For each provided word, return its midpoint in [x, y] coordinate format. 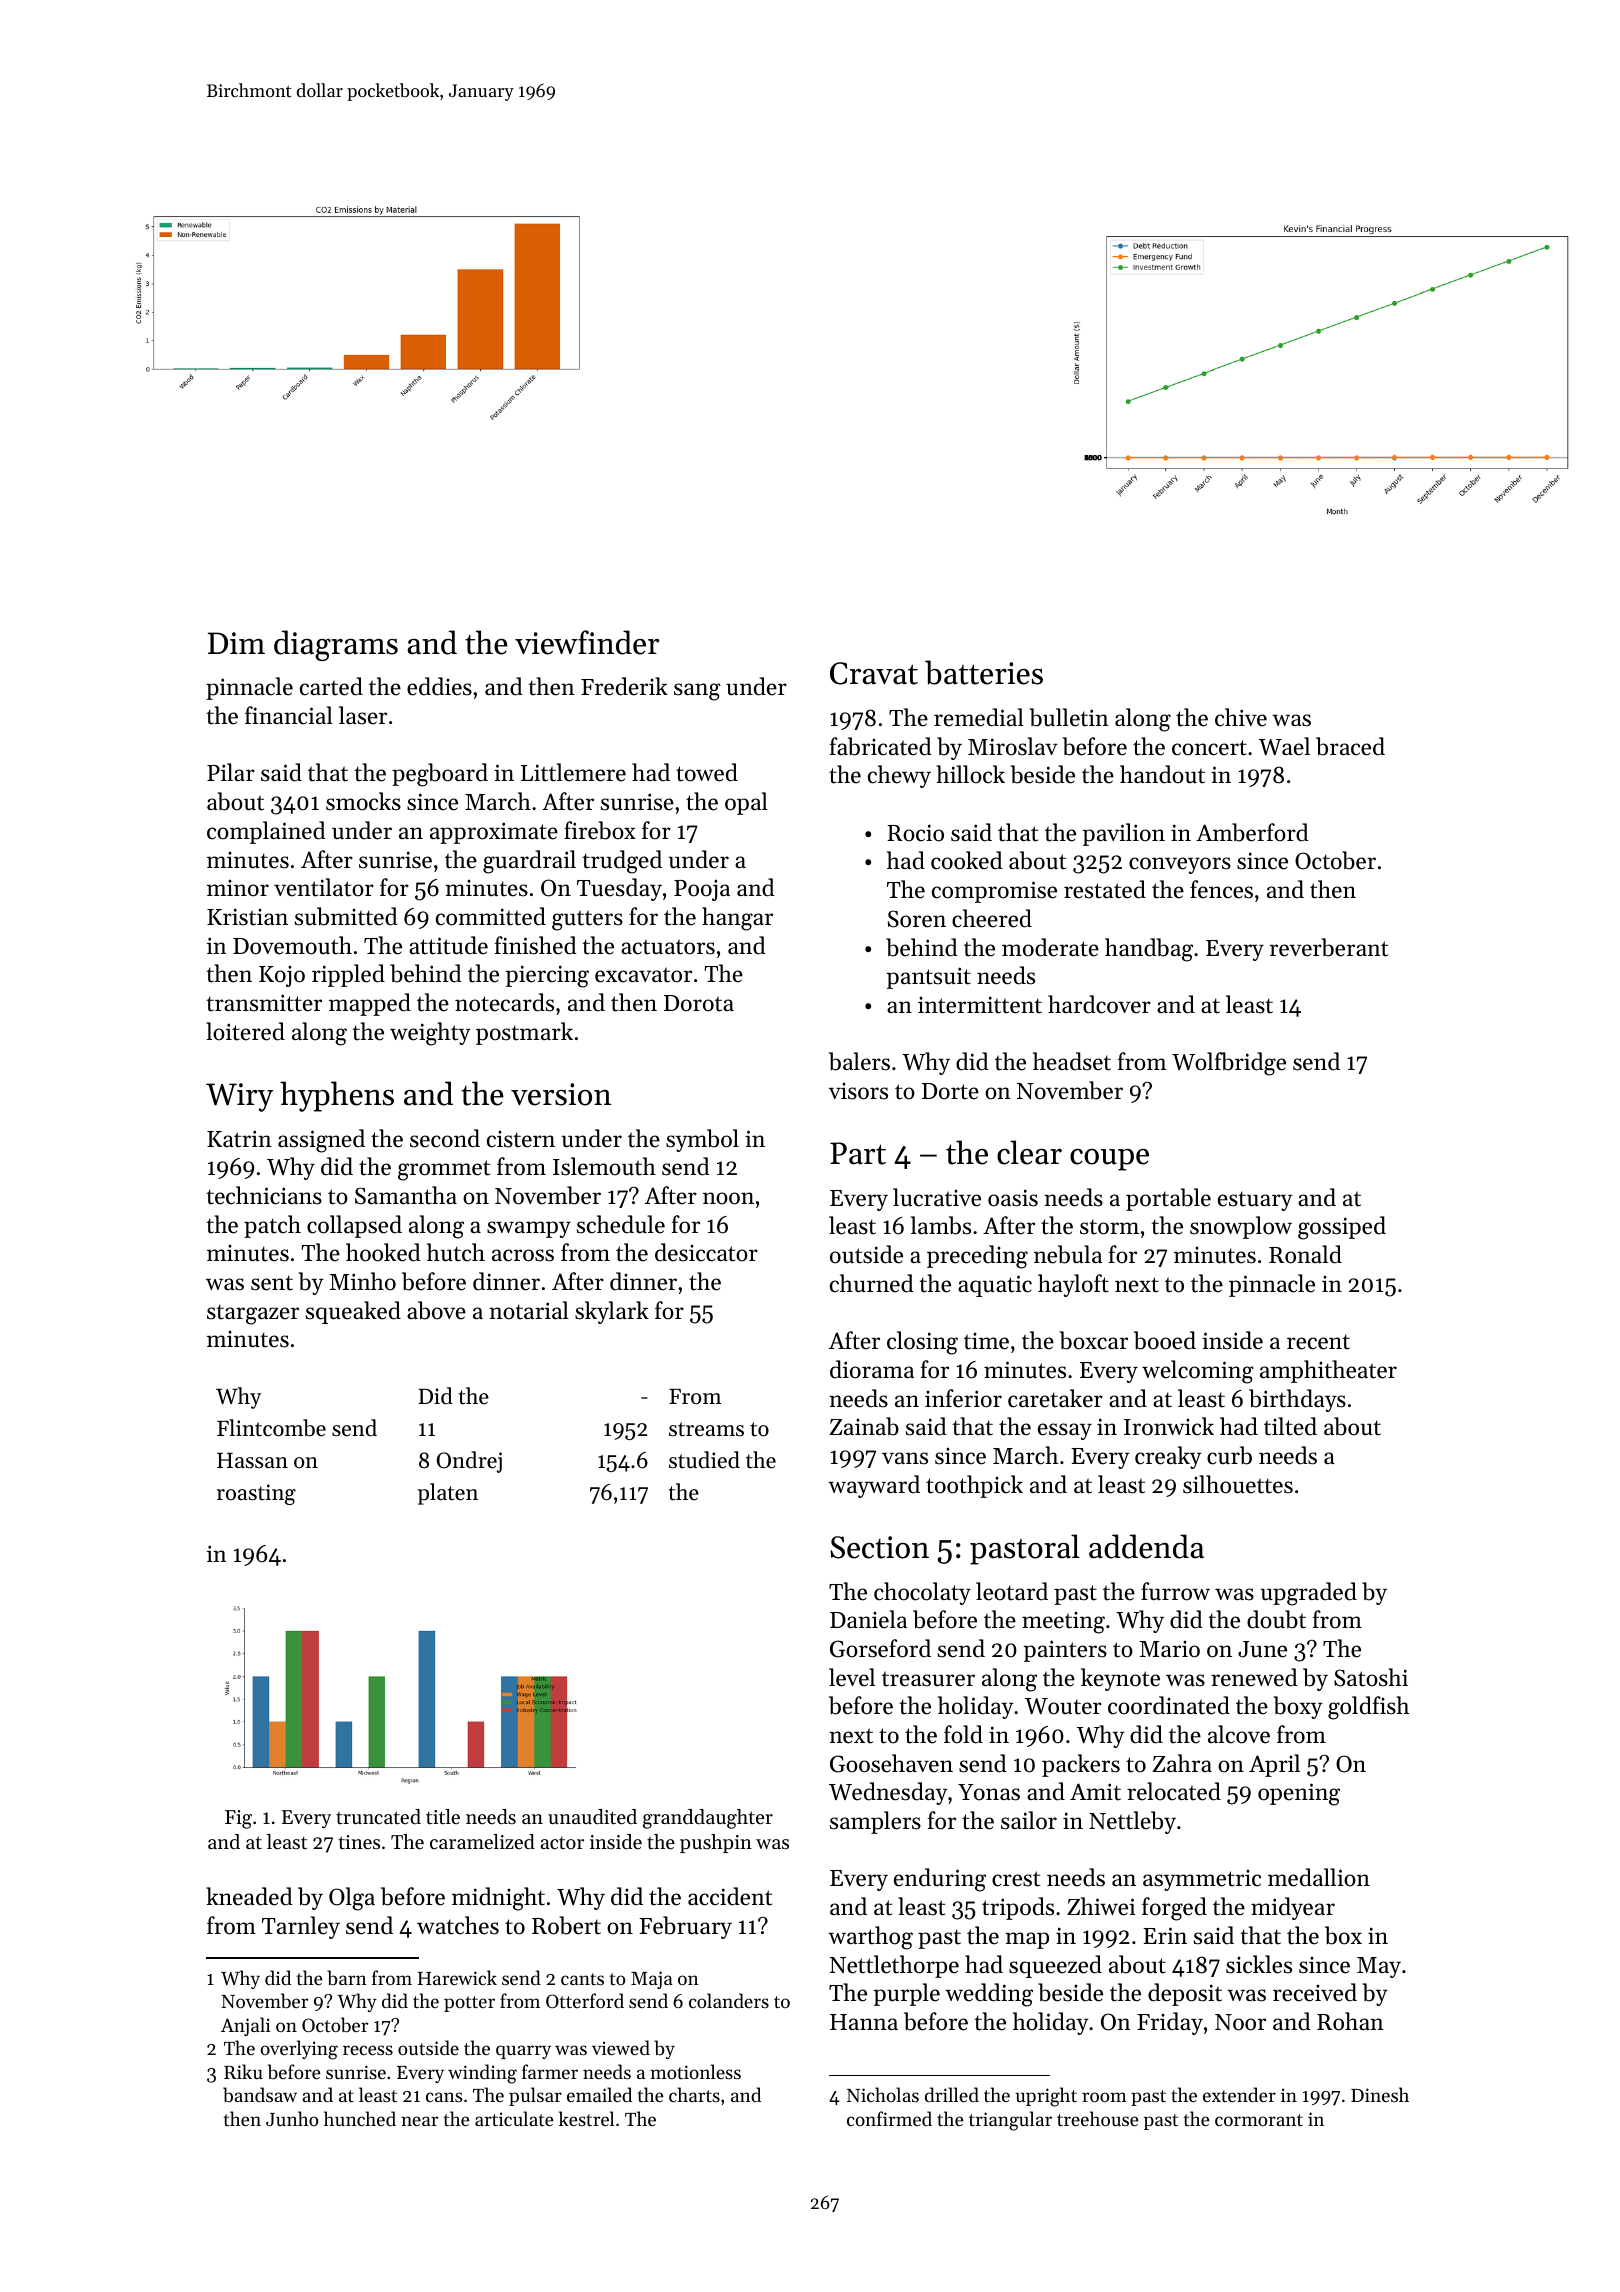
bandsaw [260, 2095]
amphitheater [1328, 1371]
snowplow [1241, 1227]
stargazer [253, 1314]
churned [872, 1283]
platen [448, 1494]
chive [1241, 717]
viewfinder [587, 642]
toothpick [974, 1486]
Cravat [874, 673]
